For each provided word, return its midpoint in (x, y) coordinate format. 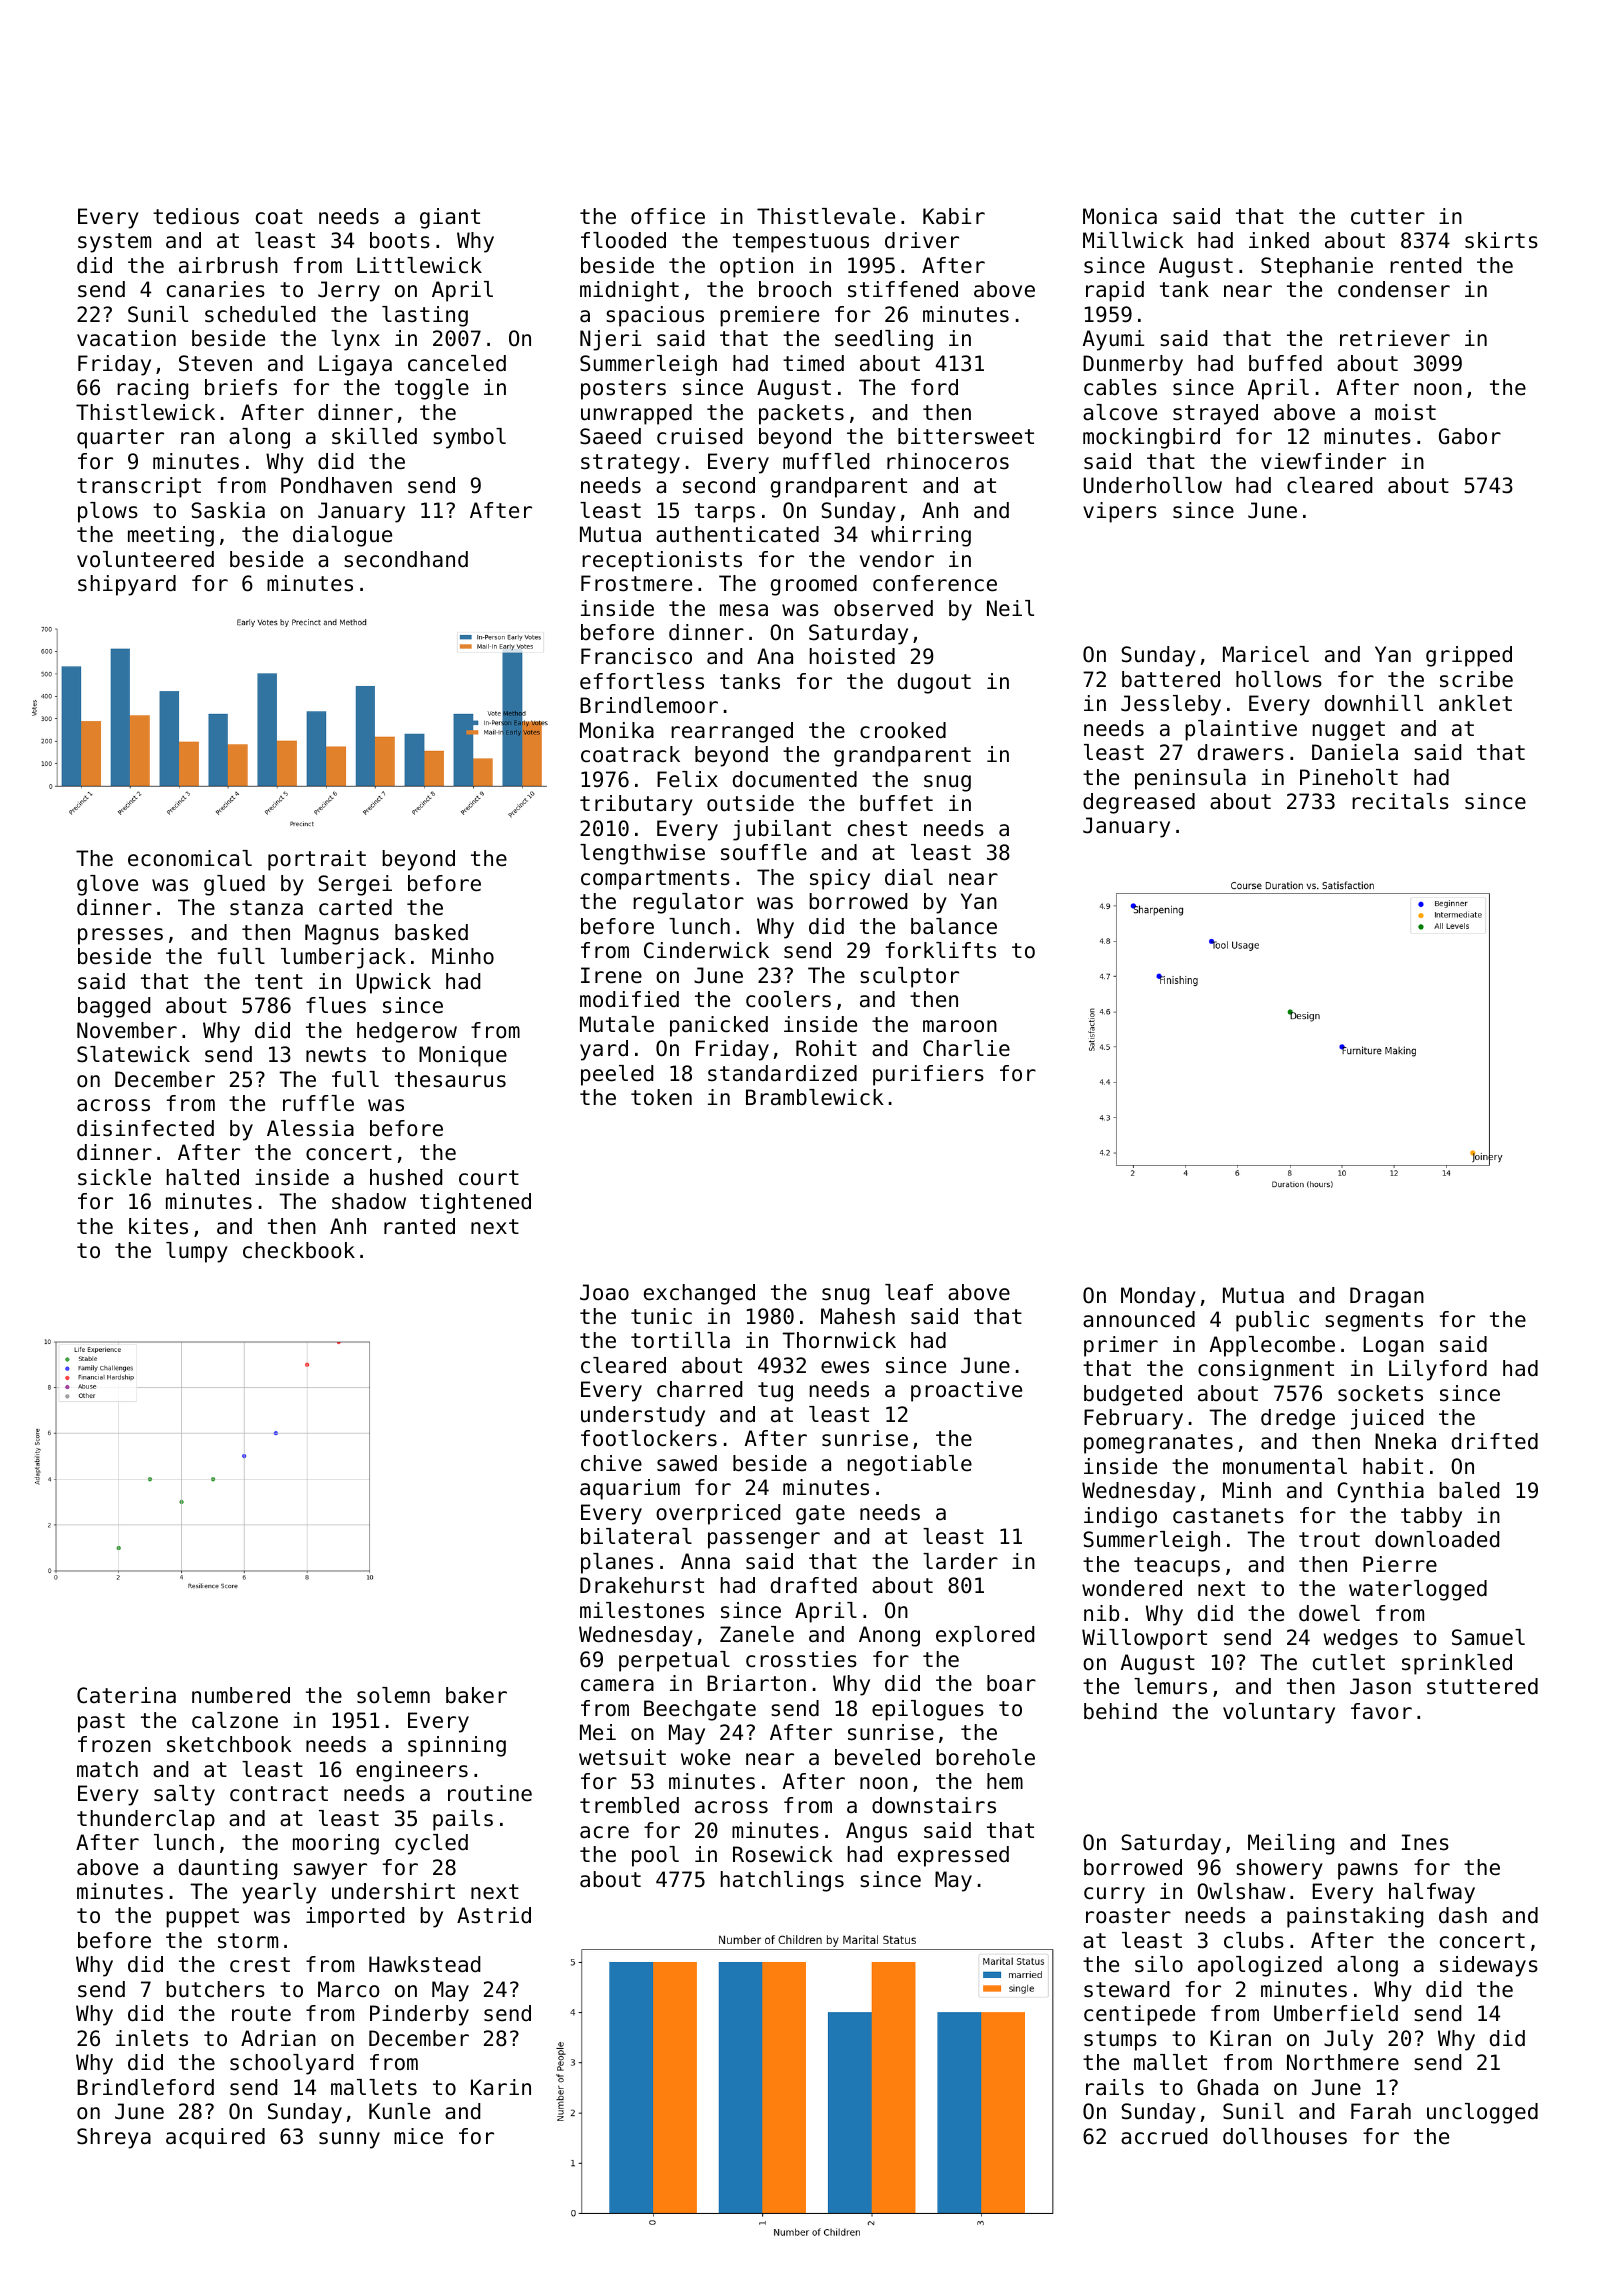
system (114, 243)
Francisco (636, 656)
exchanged (699, 1294)
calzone (235, 1720)
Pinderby (419, 2015)
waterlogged (1418, 1590)
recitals (1400, 801)
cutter (1388, 217)
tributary (636, 805)
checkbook (299, 1250)
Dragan (1387, 1297)
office (668, 216)
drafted (814, 1585)
